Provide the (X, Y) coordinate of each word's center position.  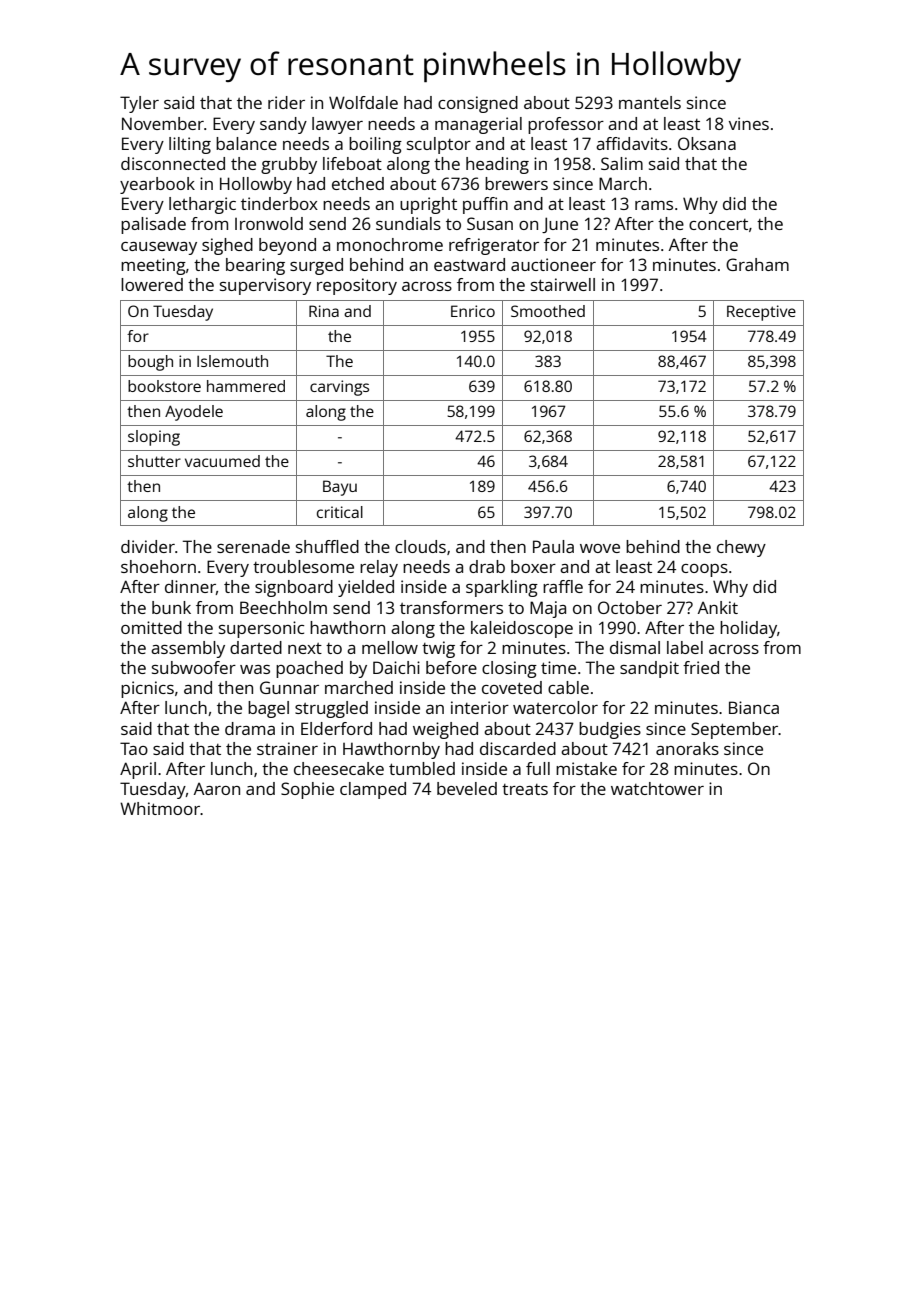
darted (256, 647)
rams (654, 205)
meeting (153, 266)
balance (246, 143)
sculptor (439, 145)
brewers (516, 183)
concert (718, 224)
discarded (518, 748)
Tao (134, 748)
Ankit (718, 607)
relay (379, 568)
